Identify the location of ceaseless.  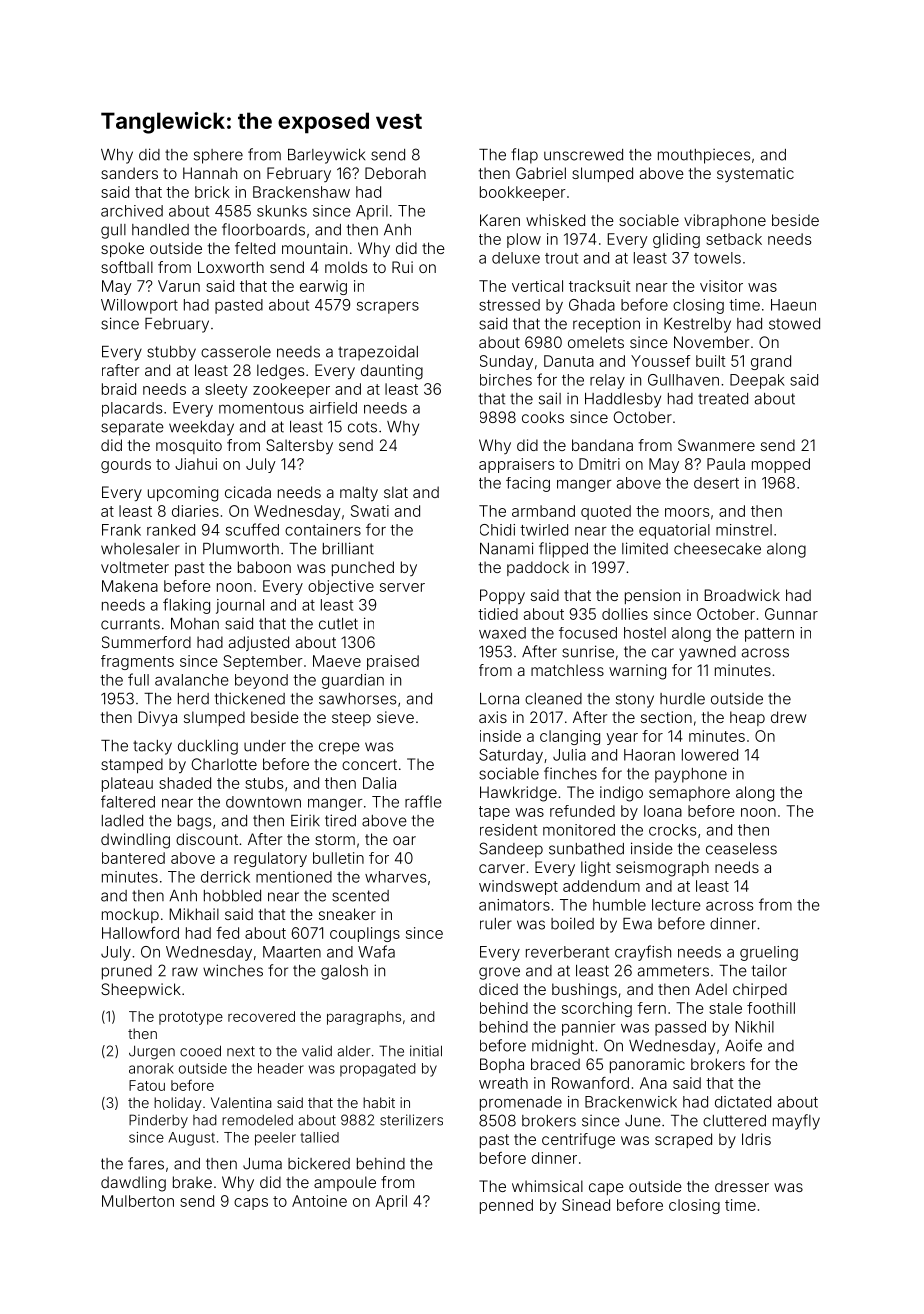
(741, 849).
